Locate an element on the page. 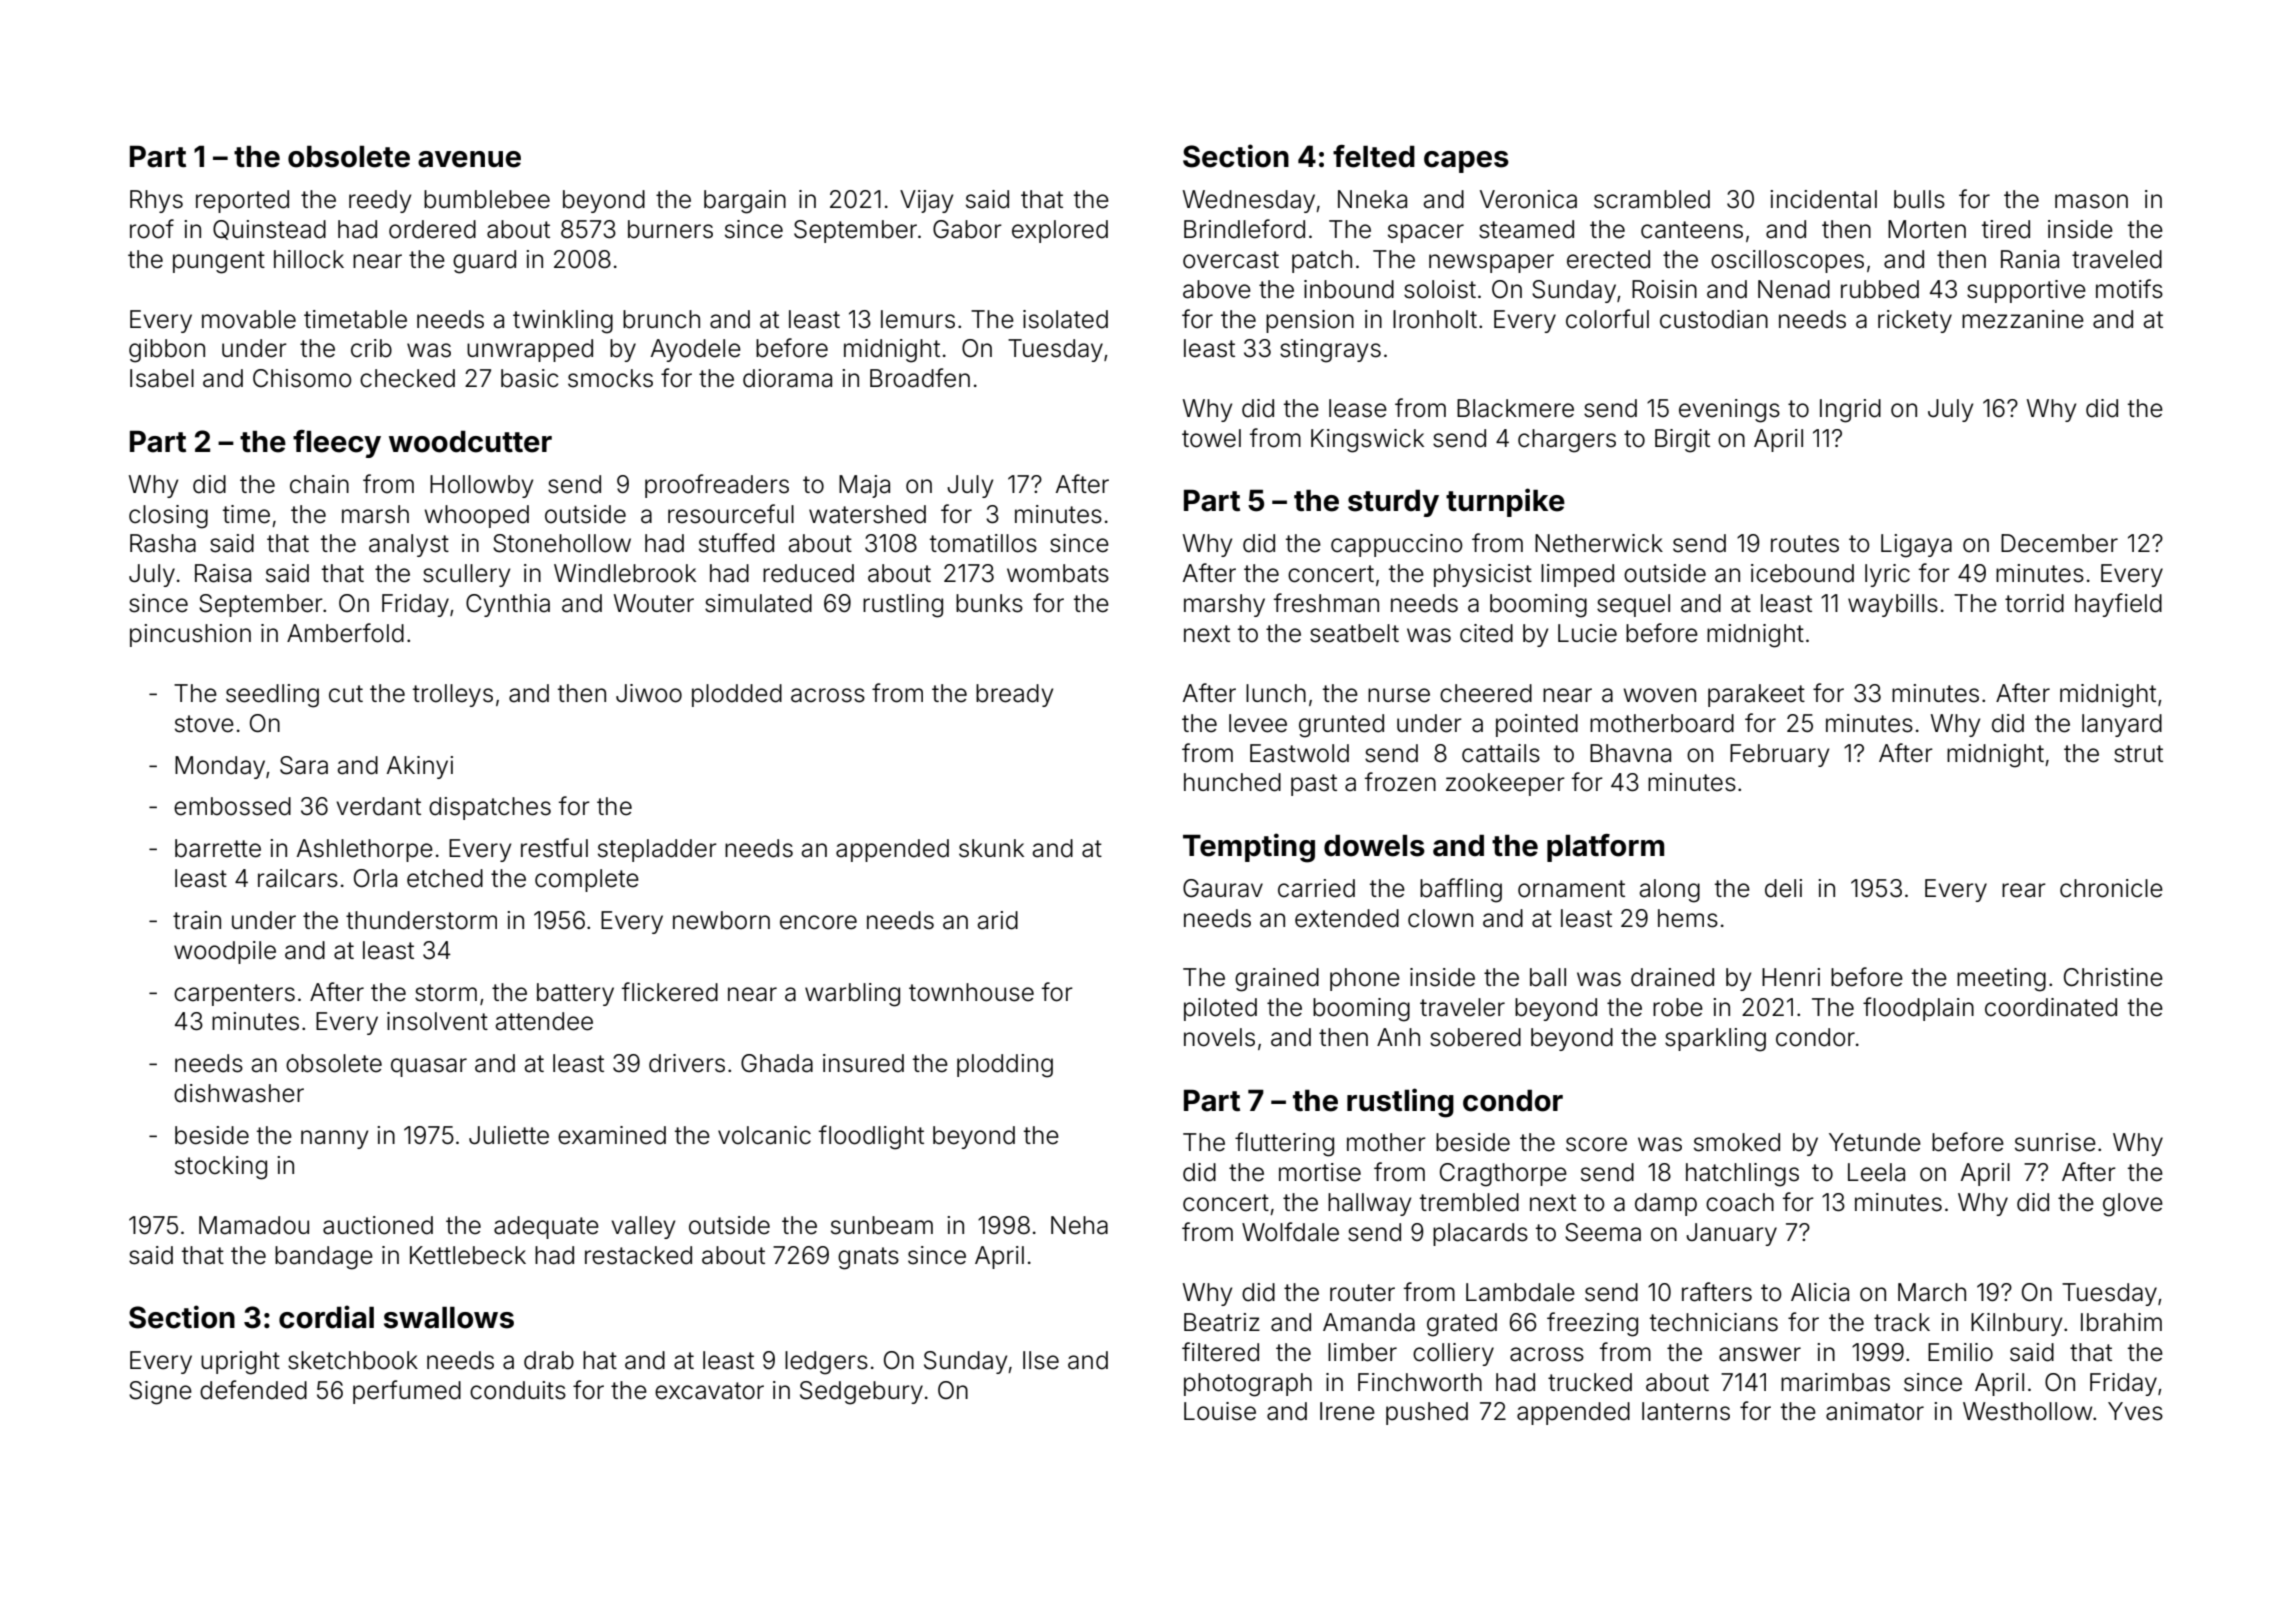 The height and width of the image is (1620, 2292). bready is located at coordinates (1014, 695).
